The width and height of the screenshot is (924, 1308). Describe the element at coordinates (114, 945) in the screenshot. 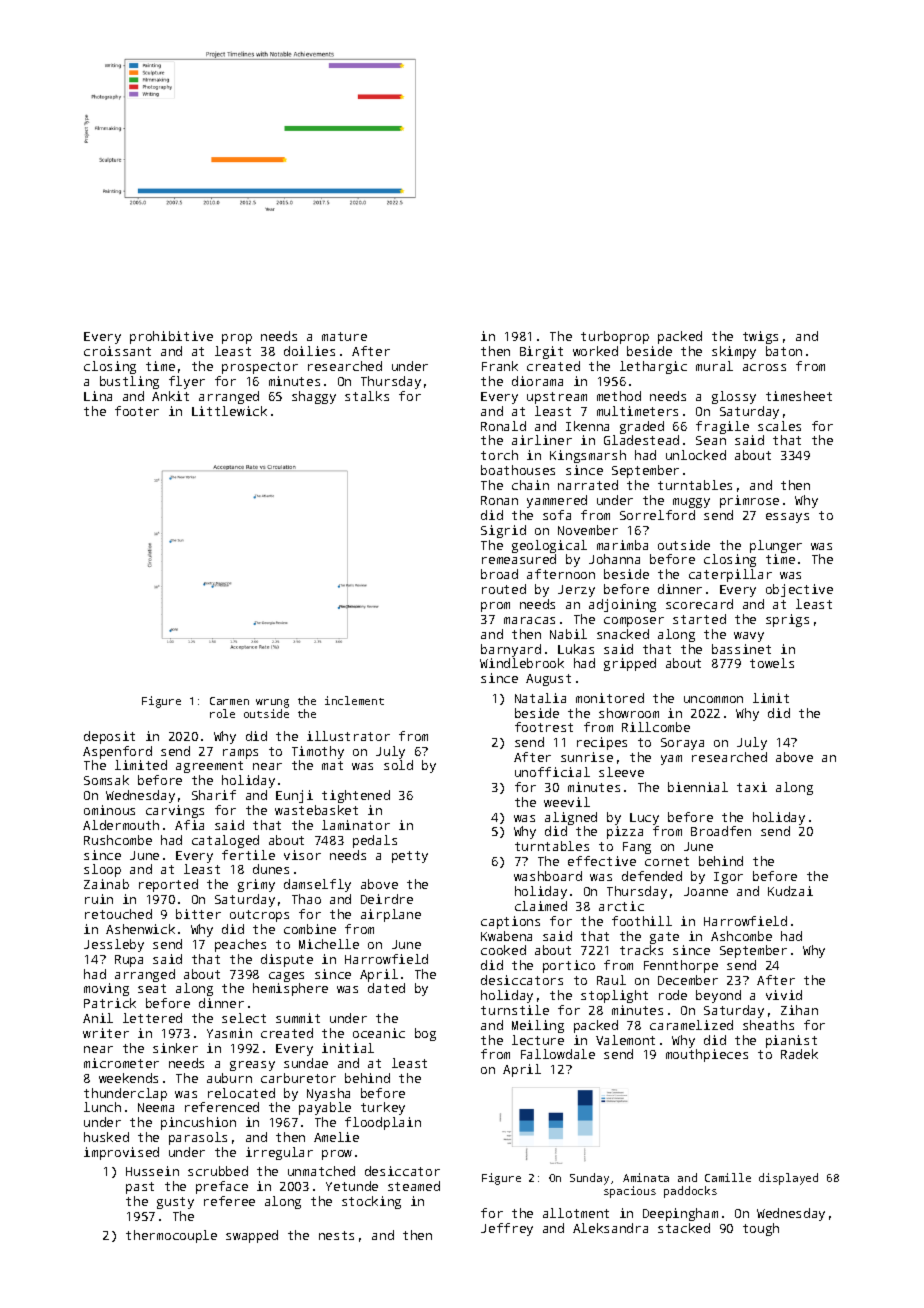

I see `Jessleby` at that location.
